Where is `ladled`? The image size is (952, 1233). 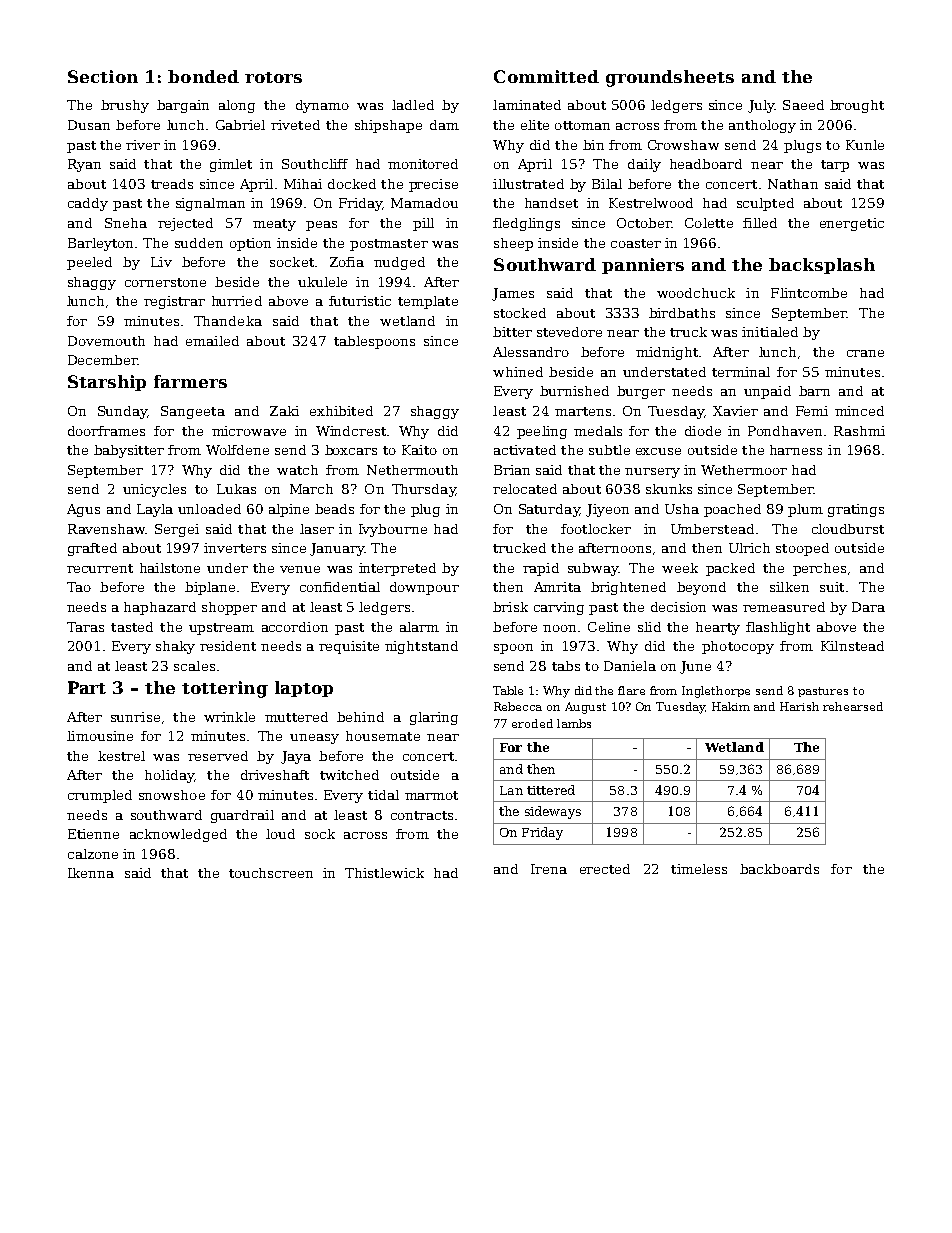
ladled is located at coordinates (413, 105).
